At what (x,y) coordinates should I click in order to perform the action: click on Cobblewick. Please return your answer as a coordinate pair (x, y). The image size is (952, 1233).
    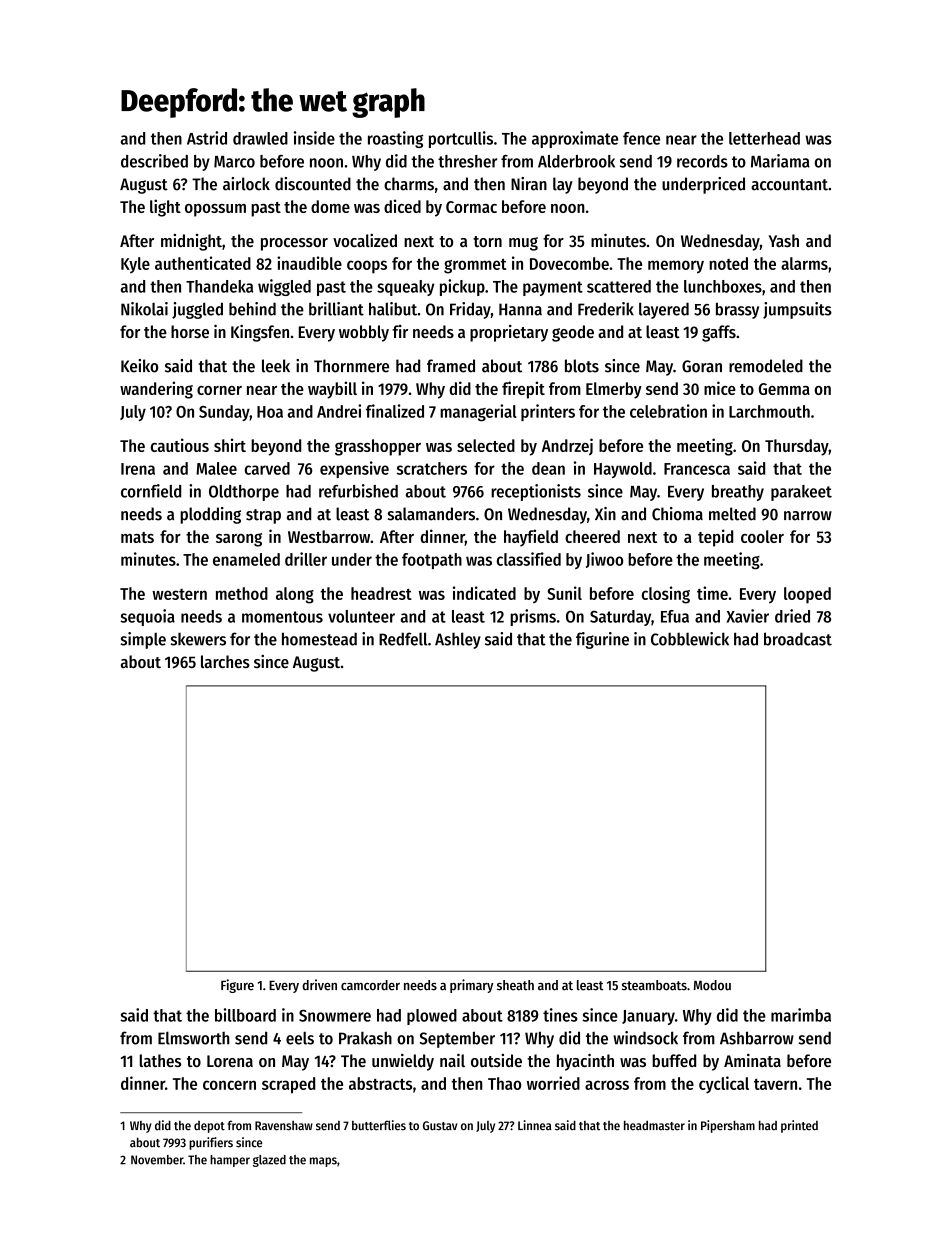
    Looking at the image, I should click on (690, 639).
